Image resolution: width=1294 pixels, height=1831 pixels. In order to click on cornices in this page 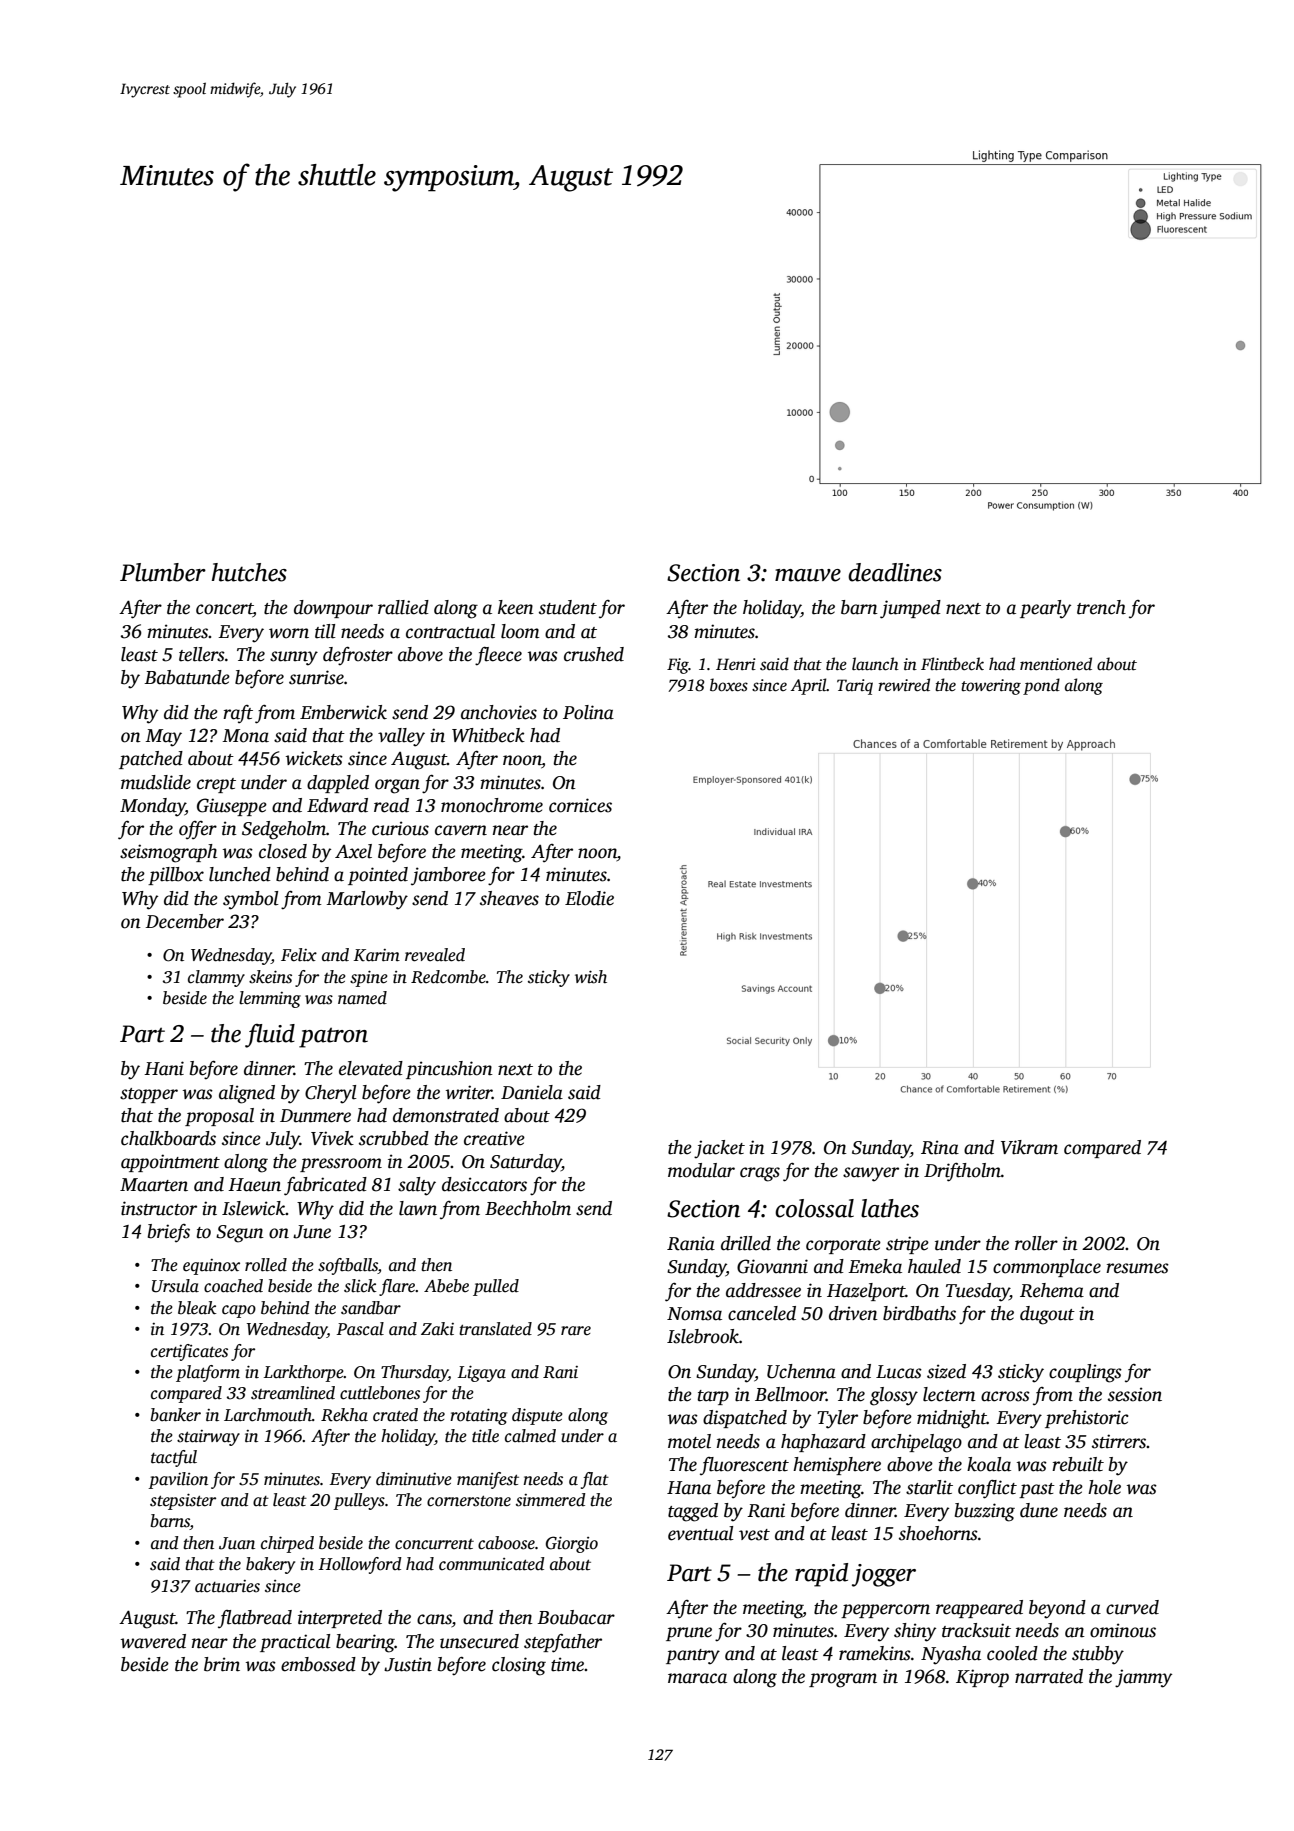, I will do `click(580, 805)`.
